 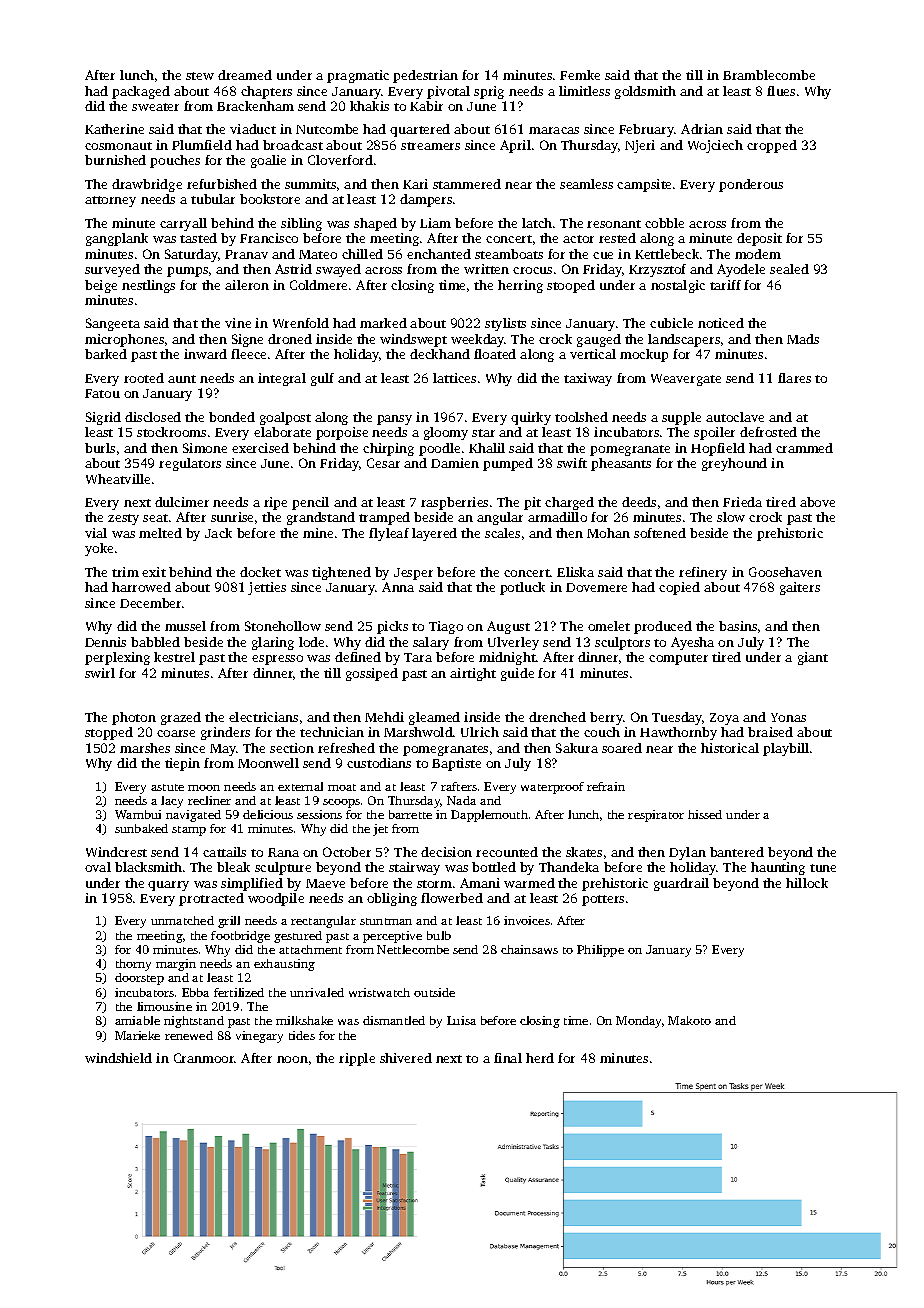 I want to click on windshield, so click(x=118, y=1058).
